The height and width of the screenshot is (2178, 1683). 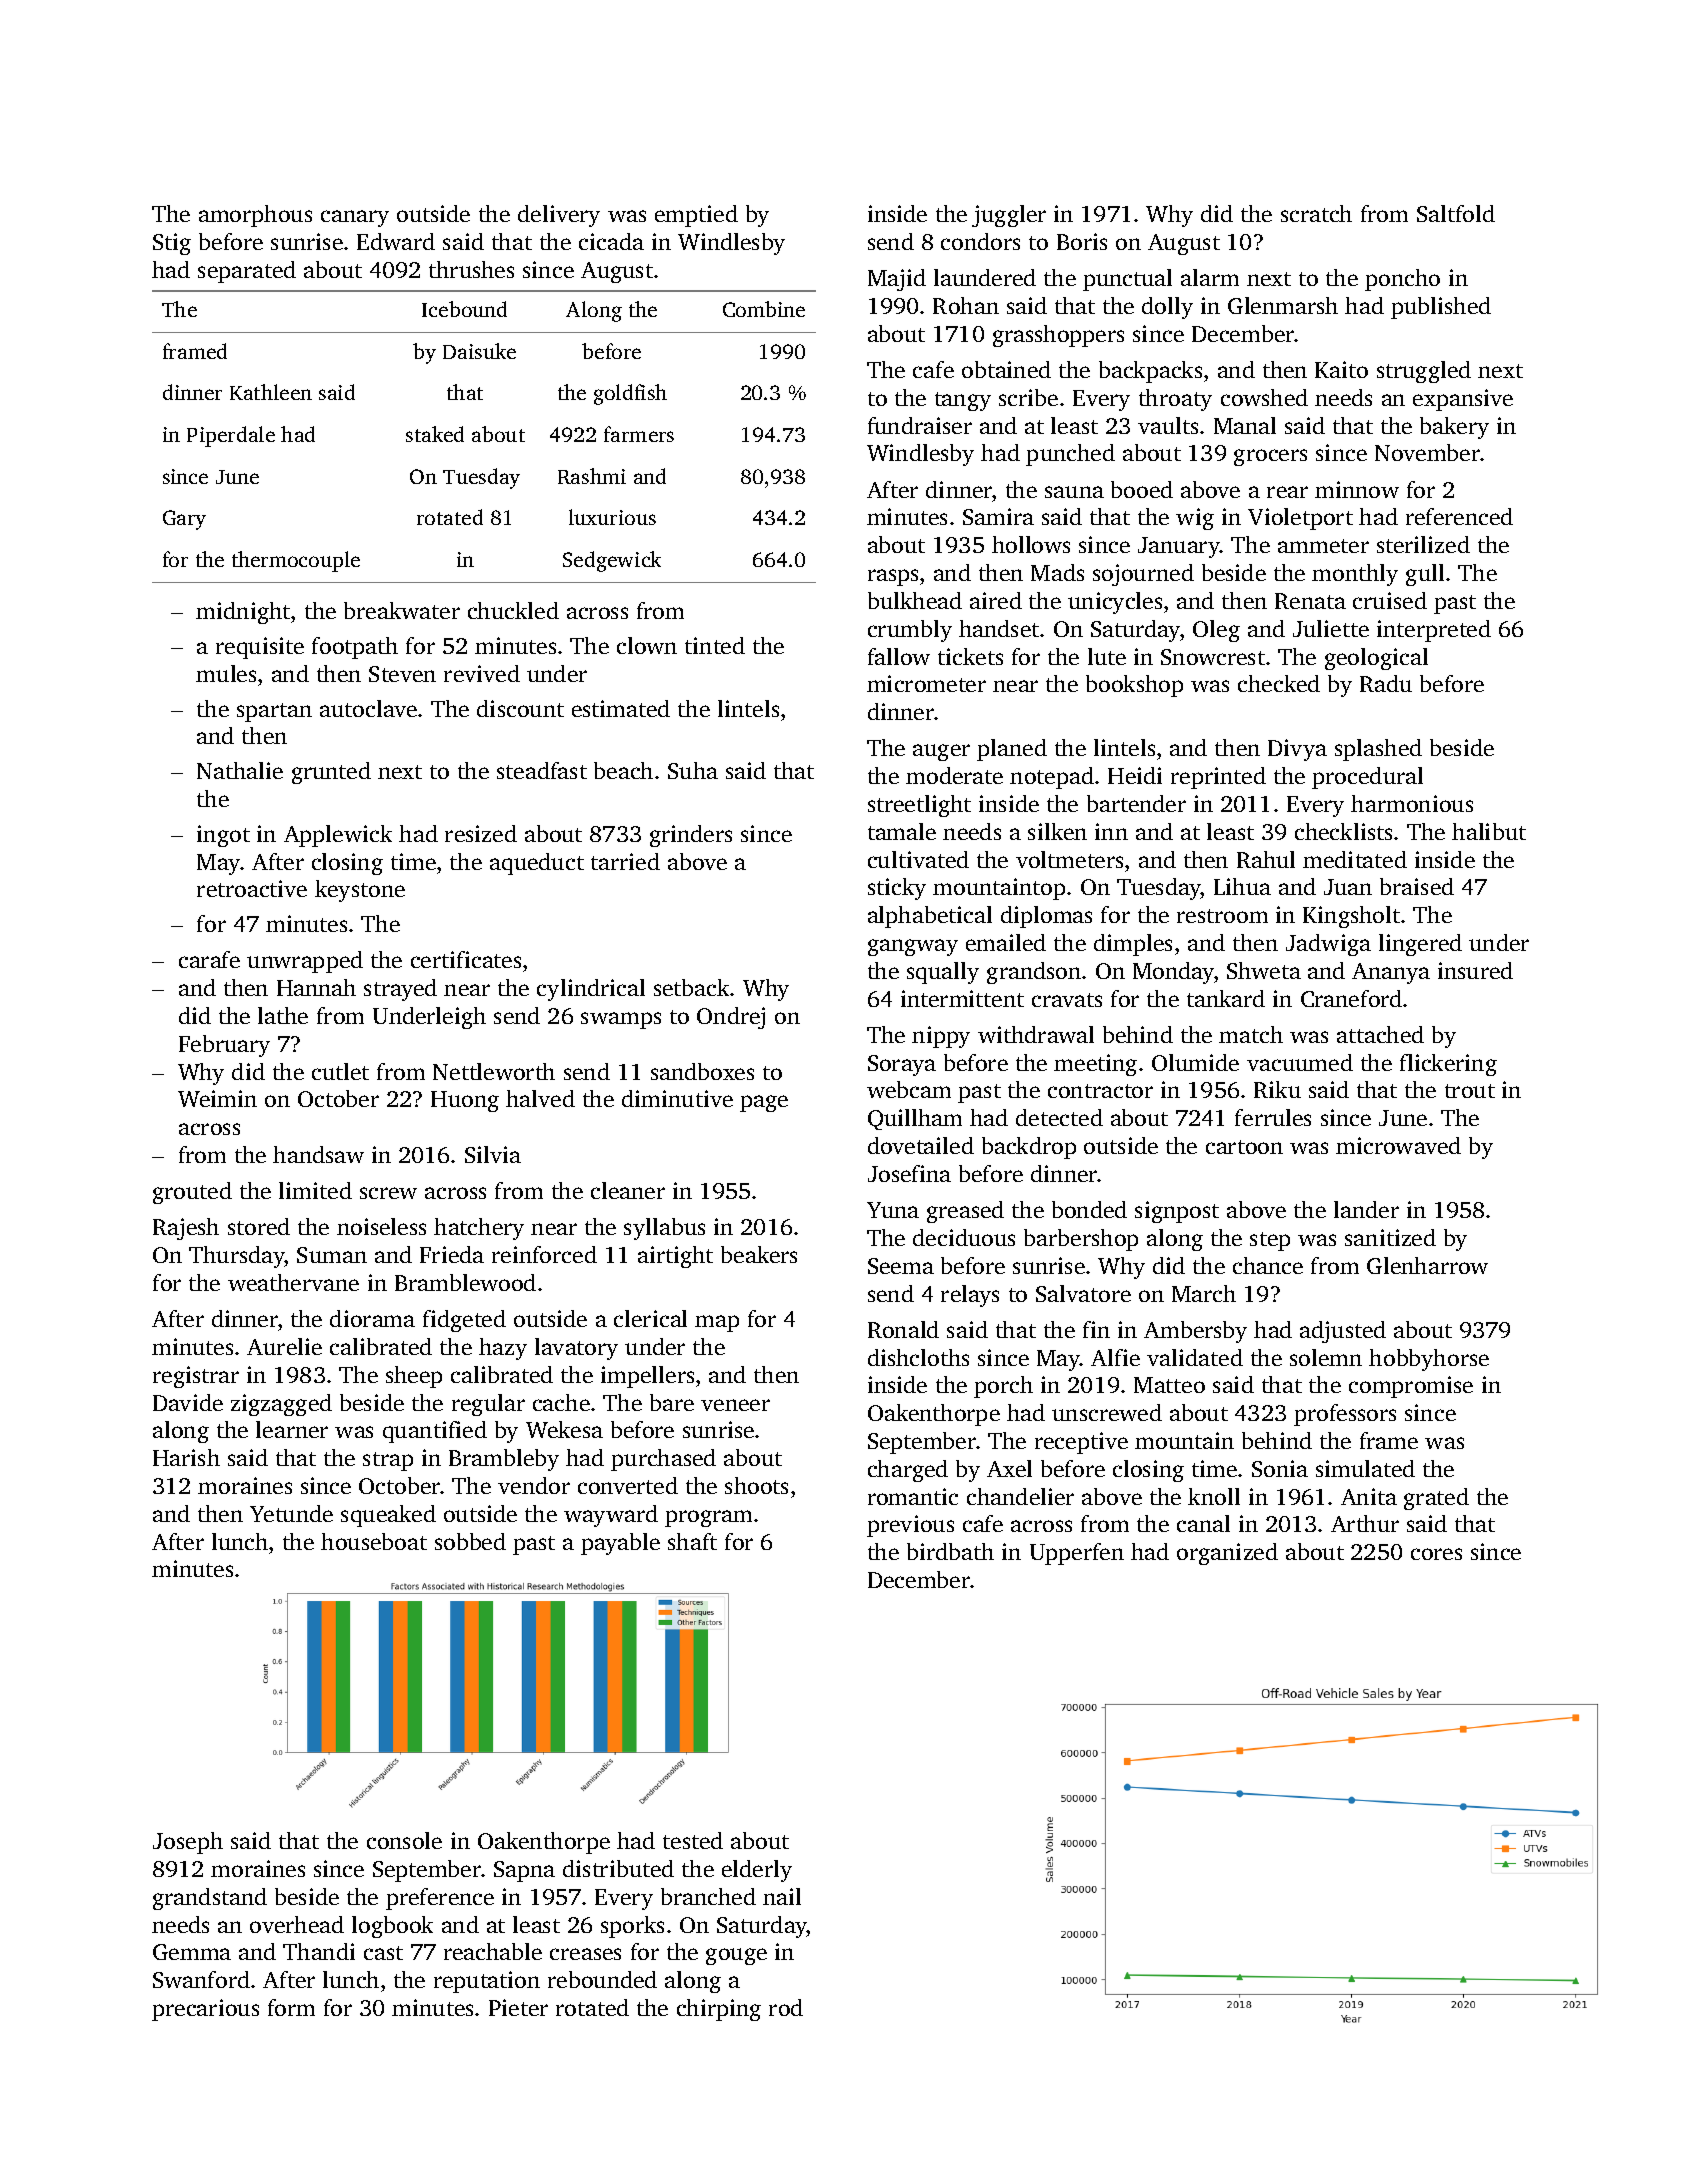 What do you see at coordinates (756, 1485) in the screenshot?
I see `shoots` at bounding box center [756, 1485].
